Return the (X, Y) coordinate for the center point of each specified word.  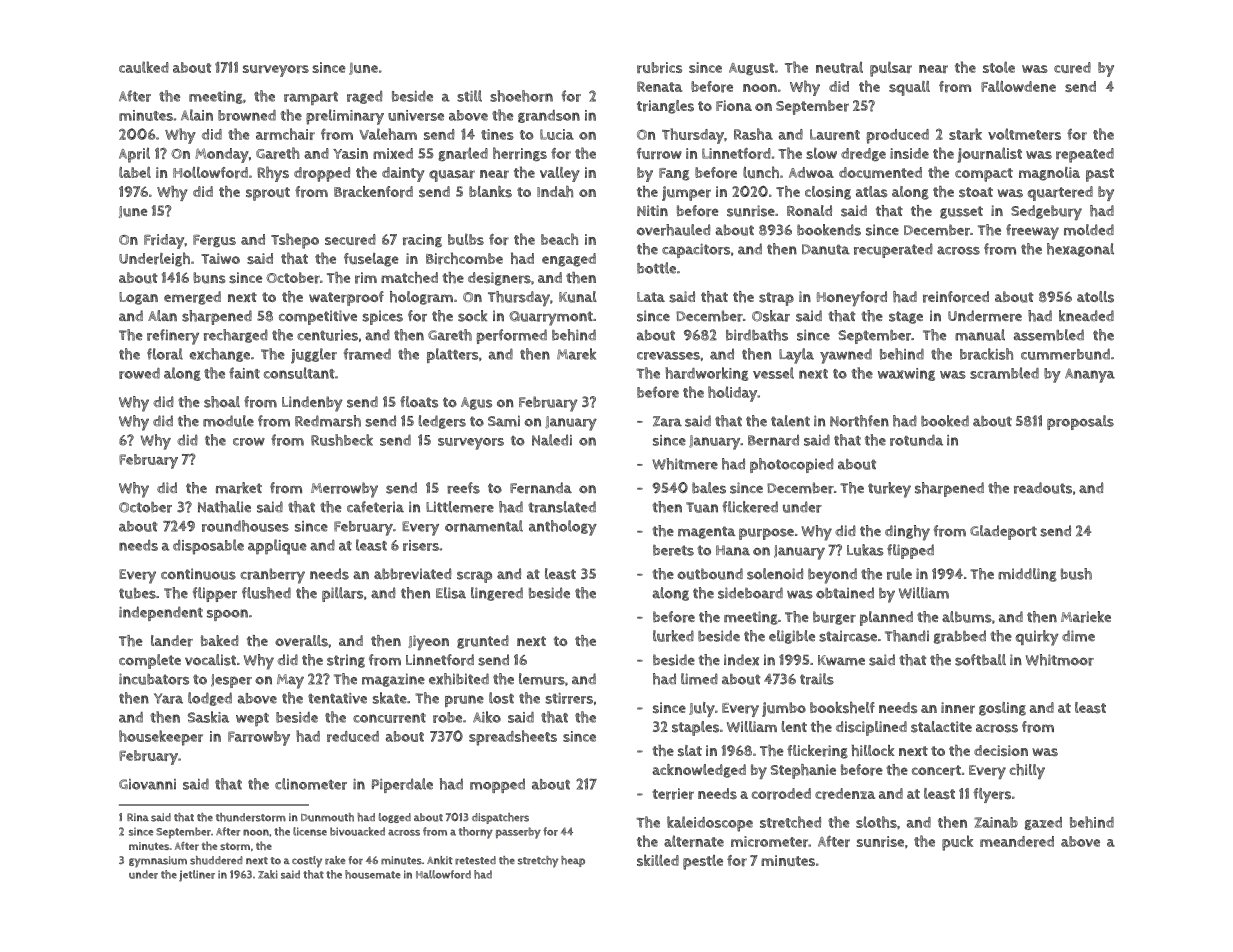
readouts (1043, 488)
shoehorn (521, 96)
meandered (1017, 841)
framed (367, 354)
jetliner (197, 876)
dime (1078, 636)
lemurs (542, 679)
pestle (703, 862)
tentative (337, 698)
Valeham (388, 134)
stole (999, 67)
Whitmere (685, 464)
